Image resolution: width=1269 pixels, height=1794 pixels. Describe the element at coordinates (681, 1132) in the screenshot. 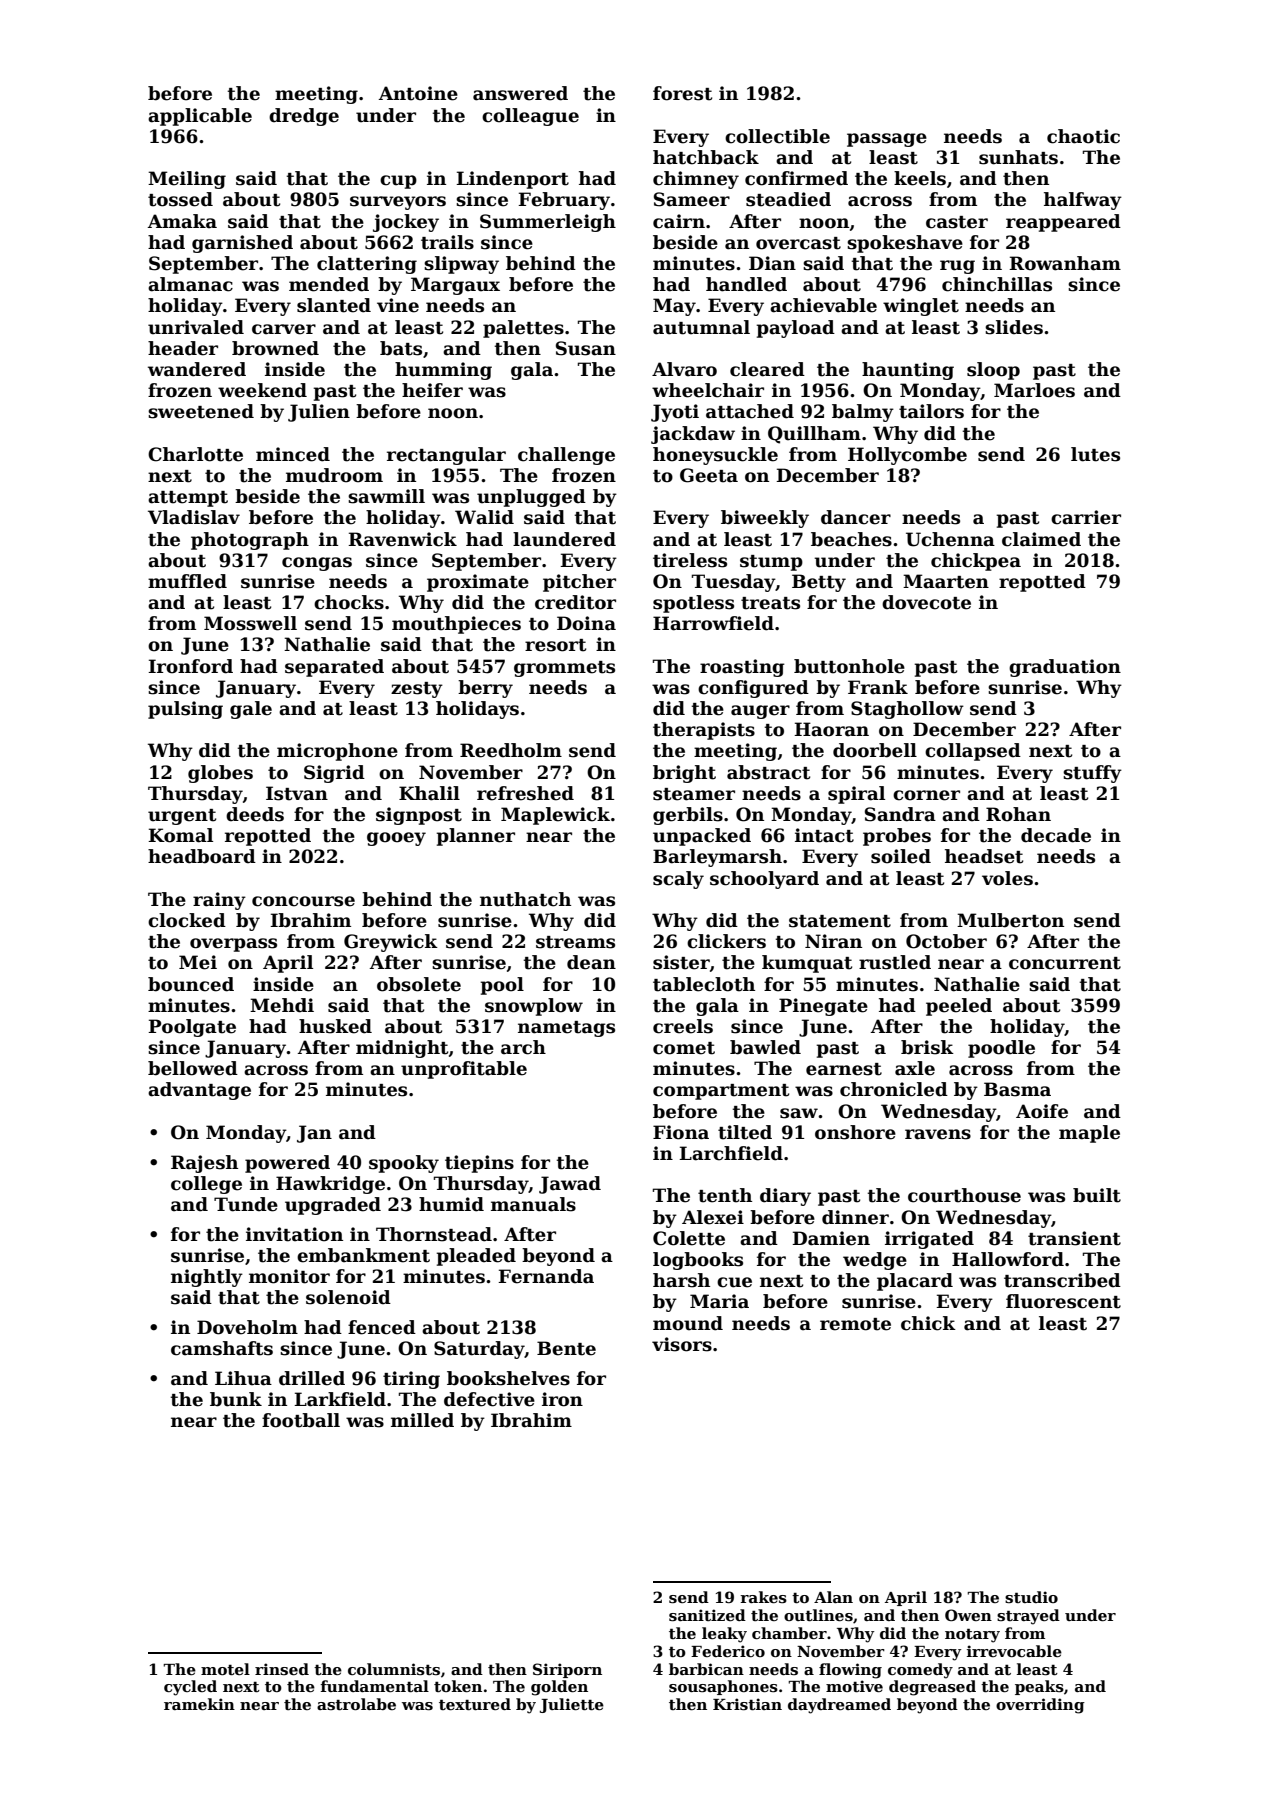

I see `Fiona` at that location.
